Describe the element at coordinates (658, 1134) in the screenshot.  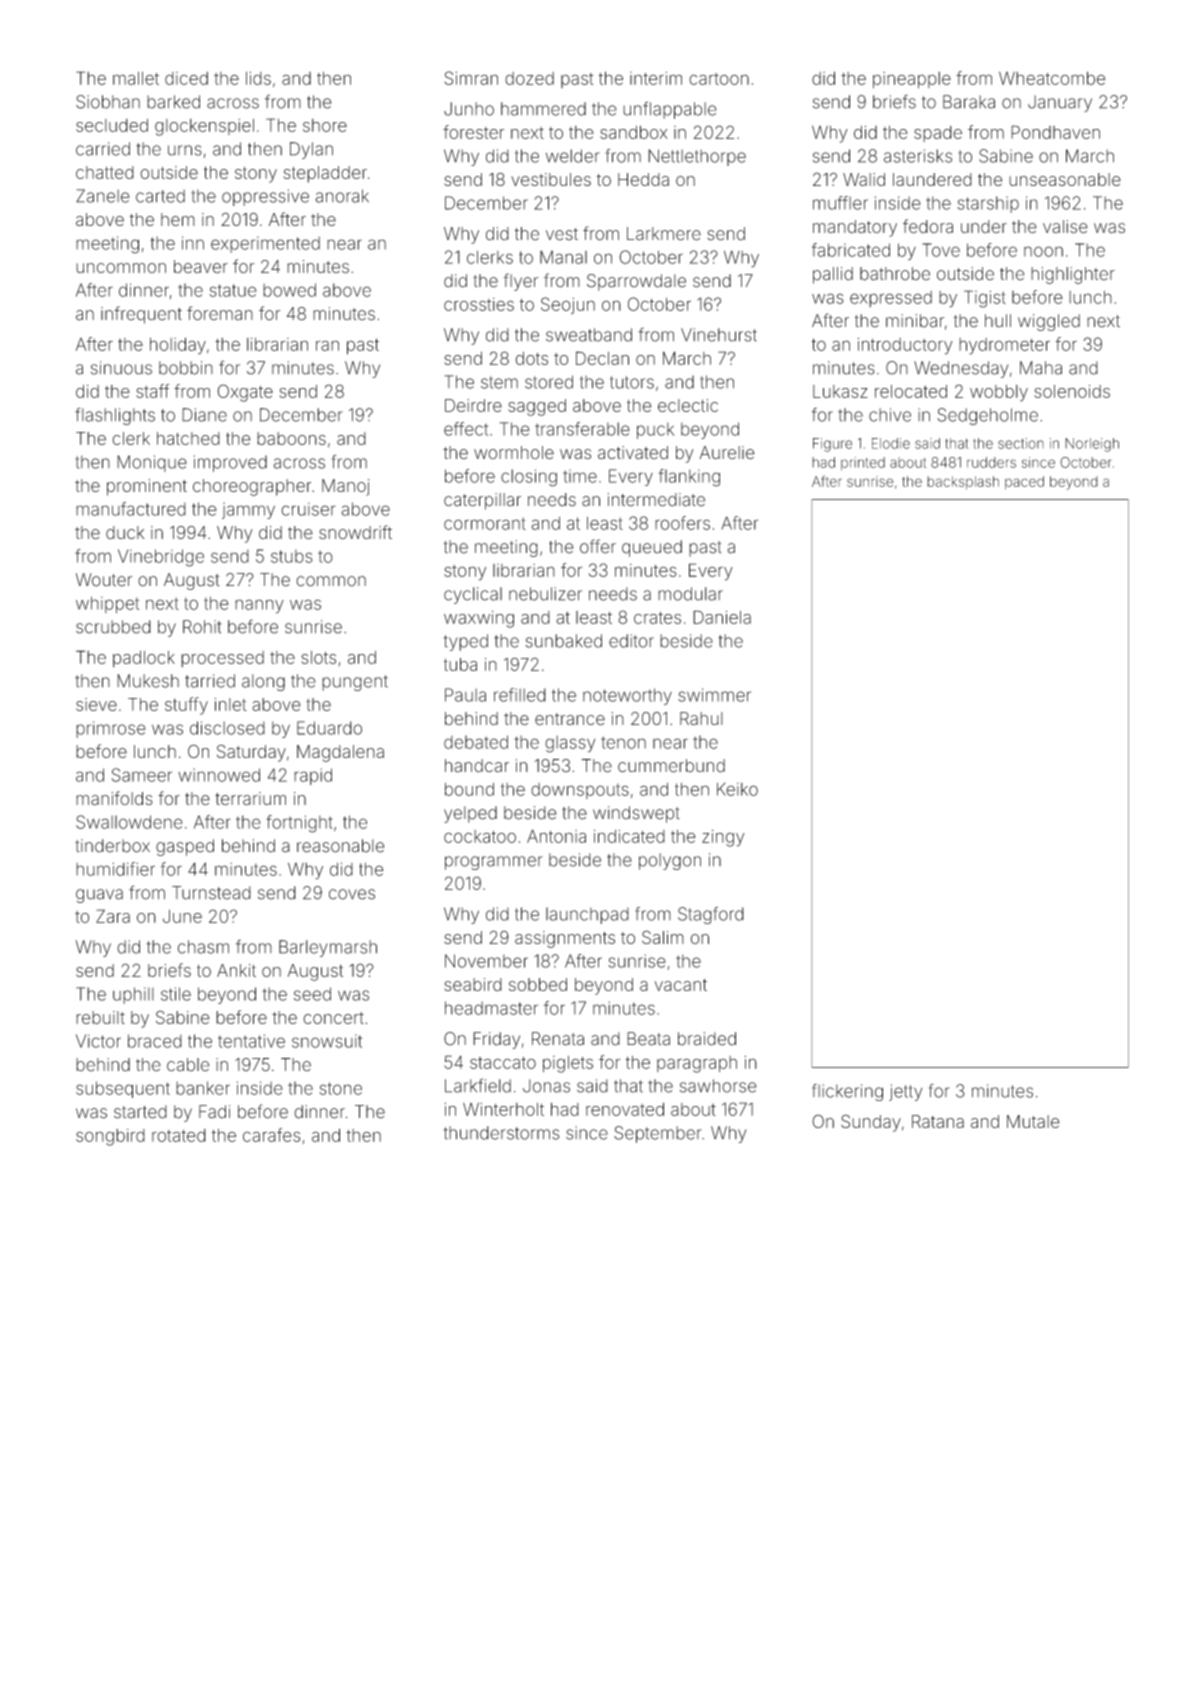
I see `September` at that location.
